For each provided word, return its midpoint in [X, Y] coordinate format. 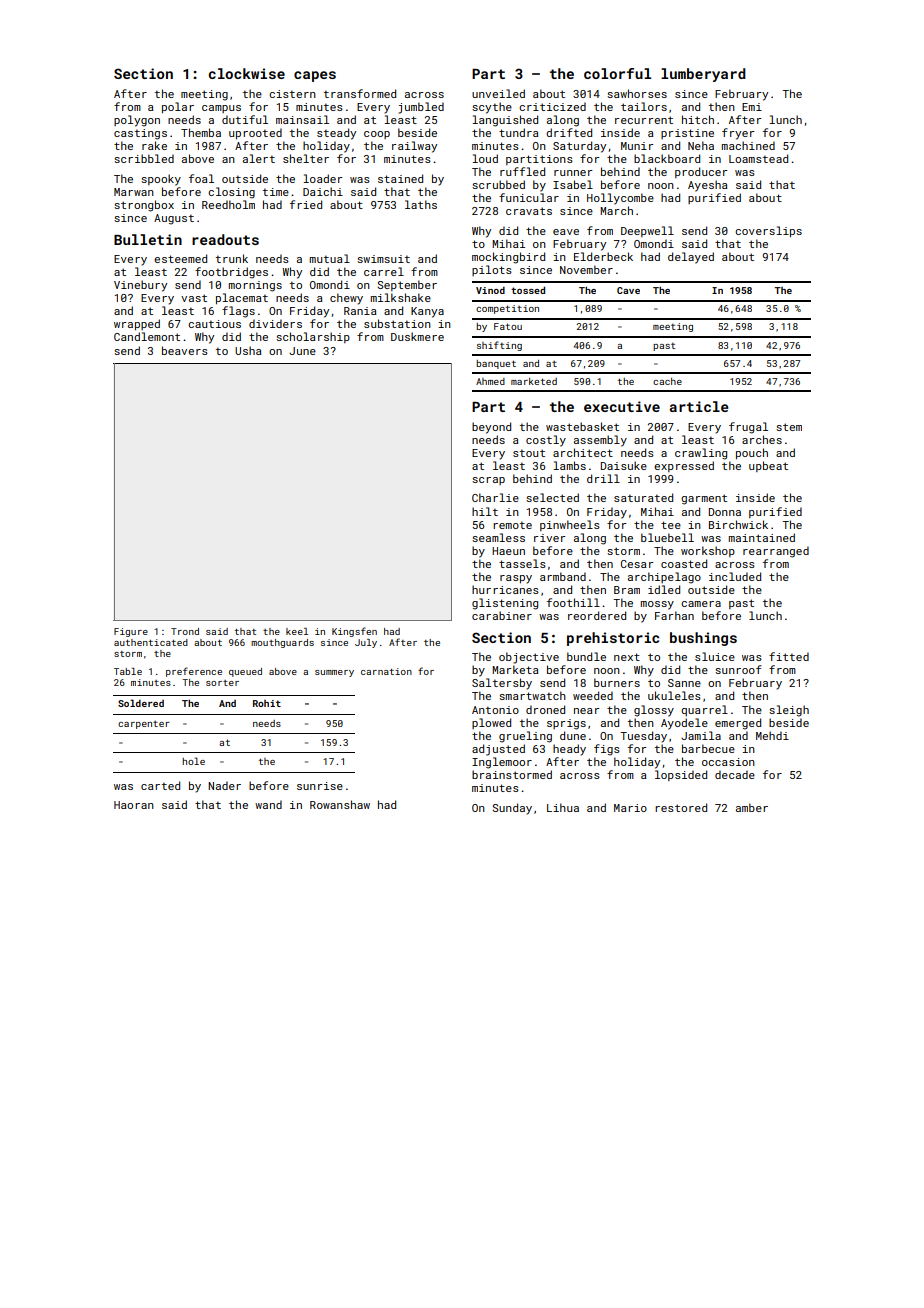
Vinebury [140, 286]
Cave [628, 290]
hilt [485, 511]
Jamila [701, 735]
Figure [131, 632]
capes [315, 76]
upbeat [768, 466]
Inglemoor [502, 763]
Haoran [134, 805]
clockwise [246, 73]
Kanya [427, 312]
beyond [491, 428]
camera [701, 604]
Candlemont [147, 336]
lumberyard [703, 75]
